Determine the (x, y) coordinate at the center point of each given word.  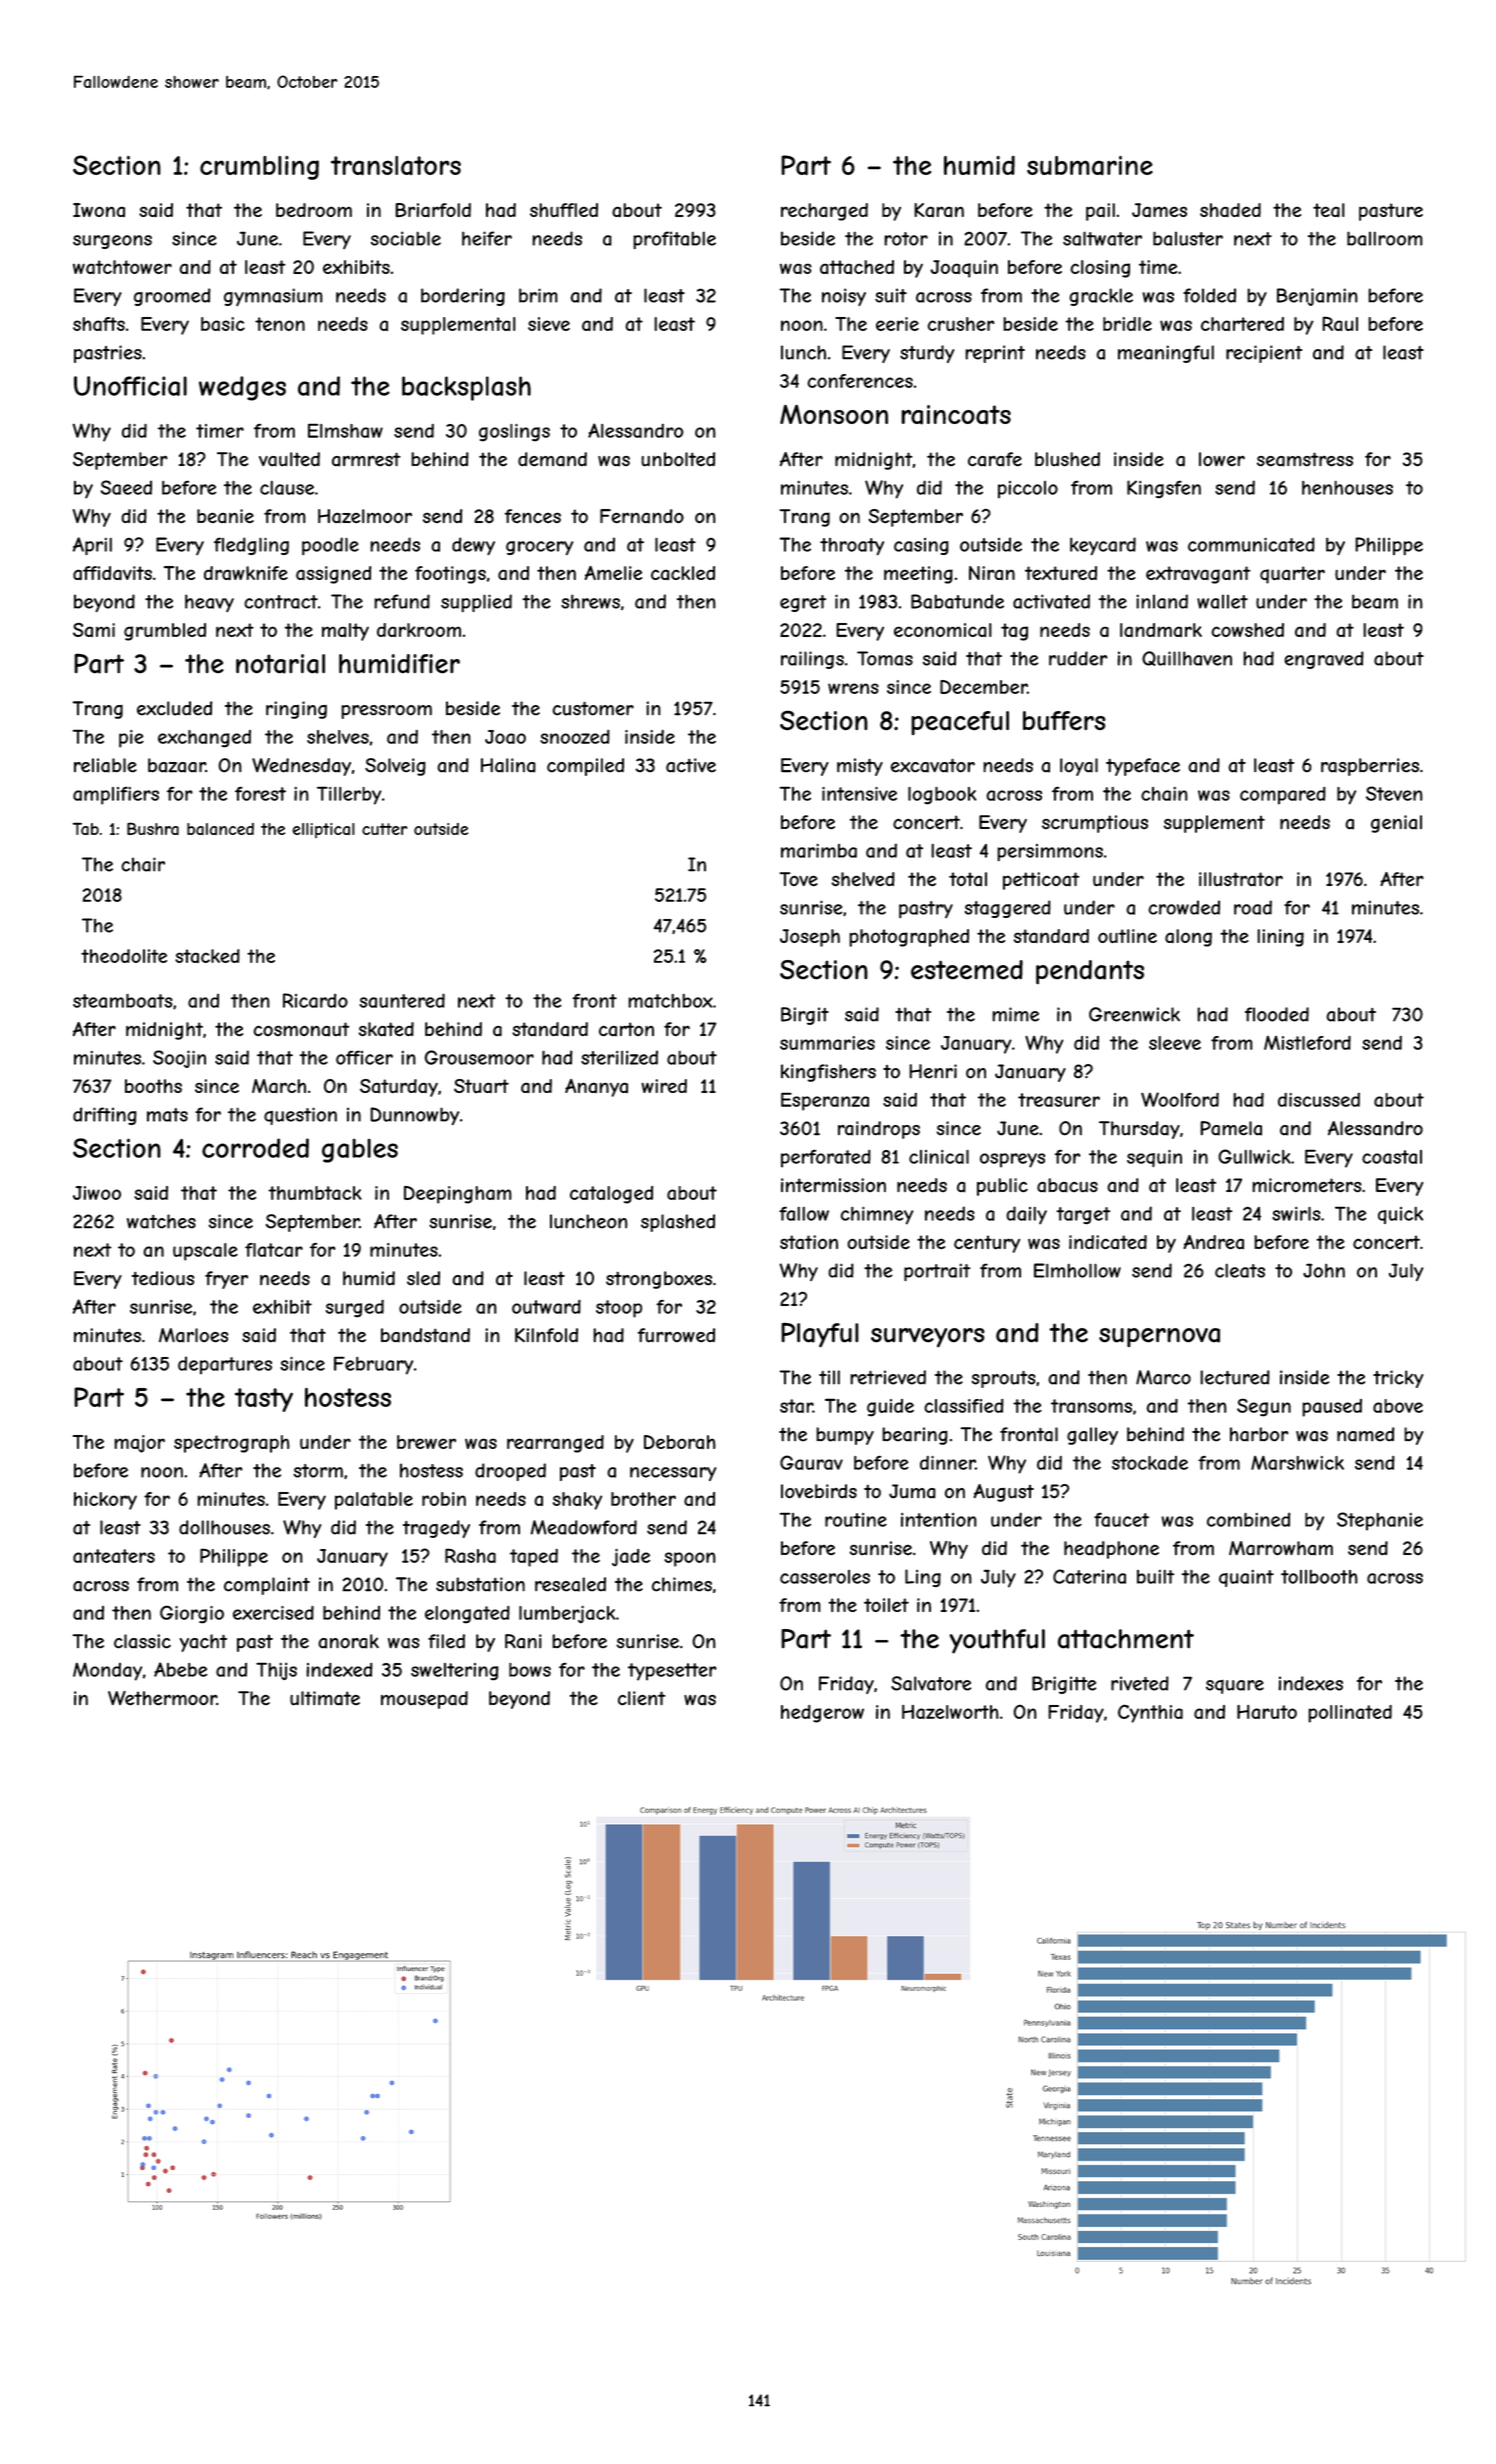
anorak (348, 1641)
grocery (539, 548)
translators (396, 166)
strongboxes (659, 1280)
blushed (1067, 459)
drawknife (246, 573)
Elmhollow (1077, 1270)
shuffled (564, 210)
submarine (1090, 165)
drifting (105, 1116)
